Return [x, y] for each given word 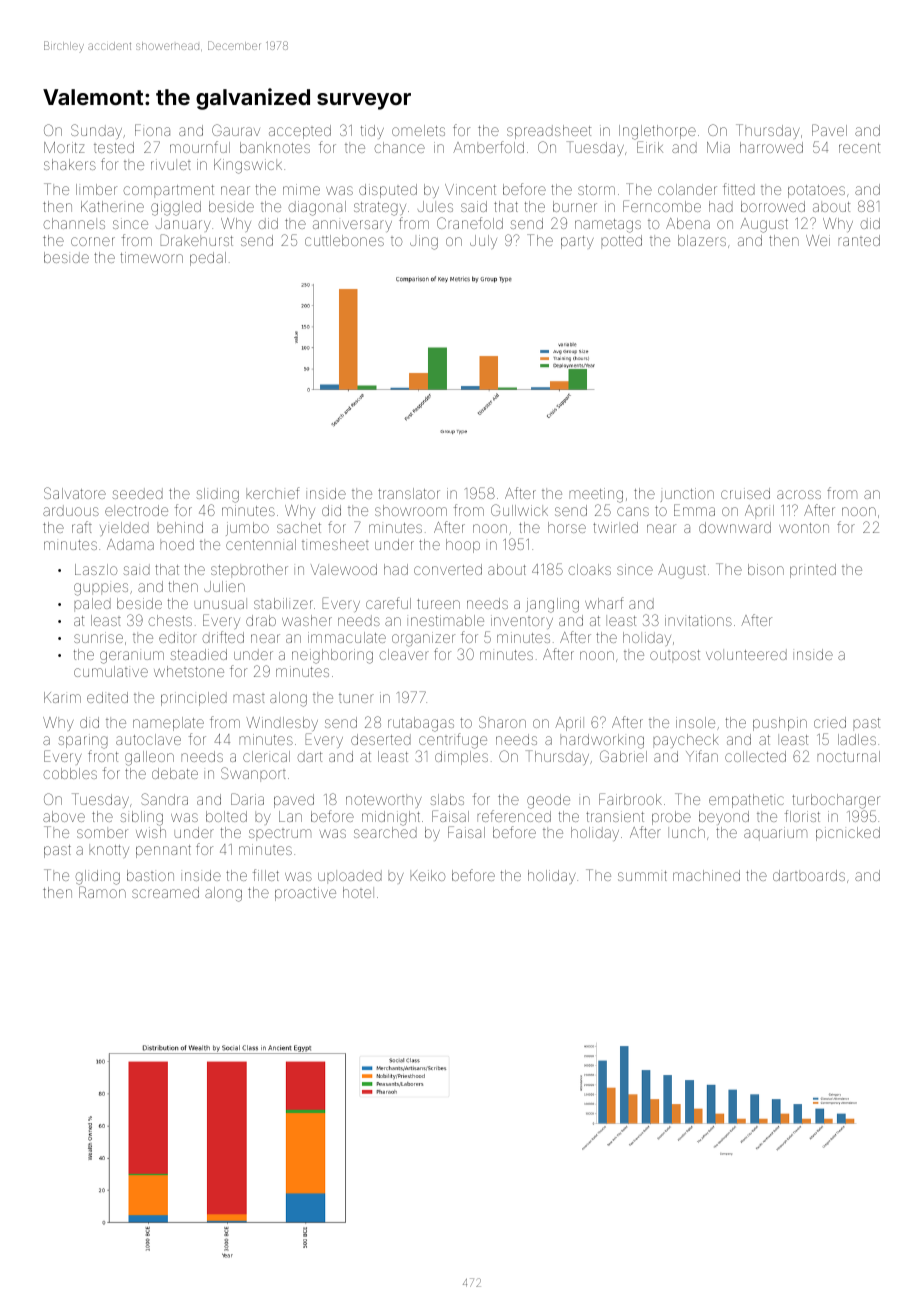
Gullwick [519, 510]
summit [642, 876]
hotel [358, 892]
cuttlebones [344, 240]
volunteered [746, 654]
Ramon [102, 892]
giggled [176, 208]
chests [170, 620]
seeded [137, 493]
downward [735, 527]
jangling [552, 605]
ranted [859, 240]
